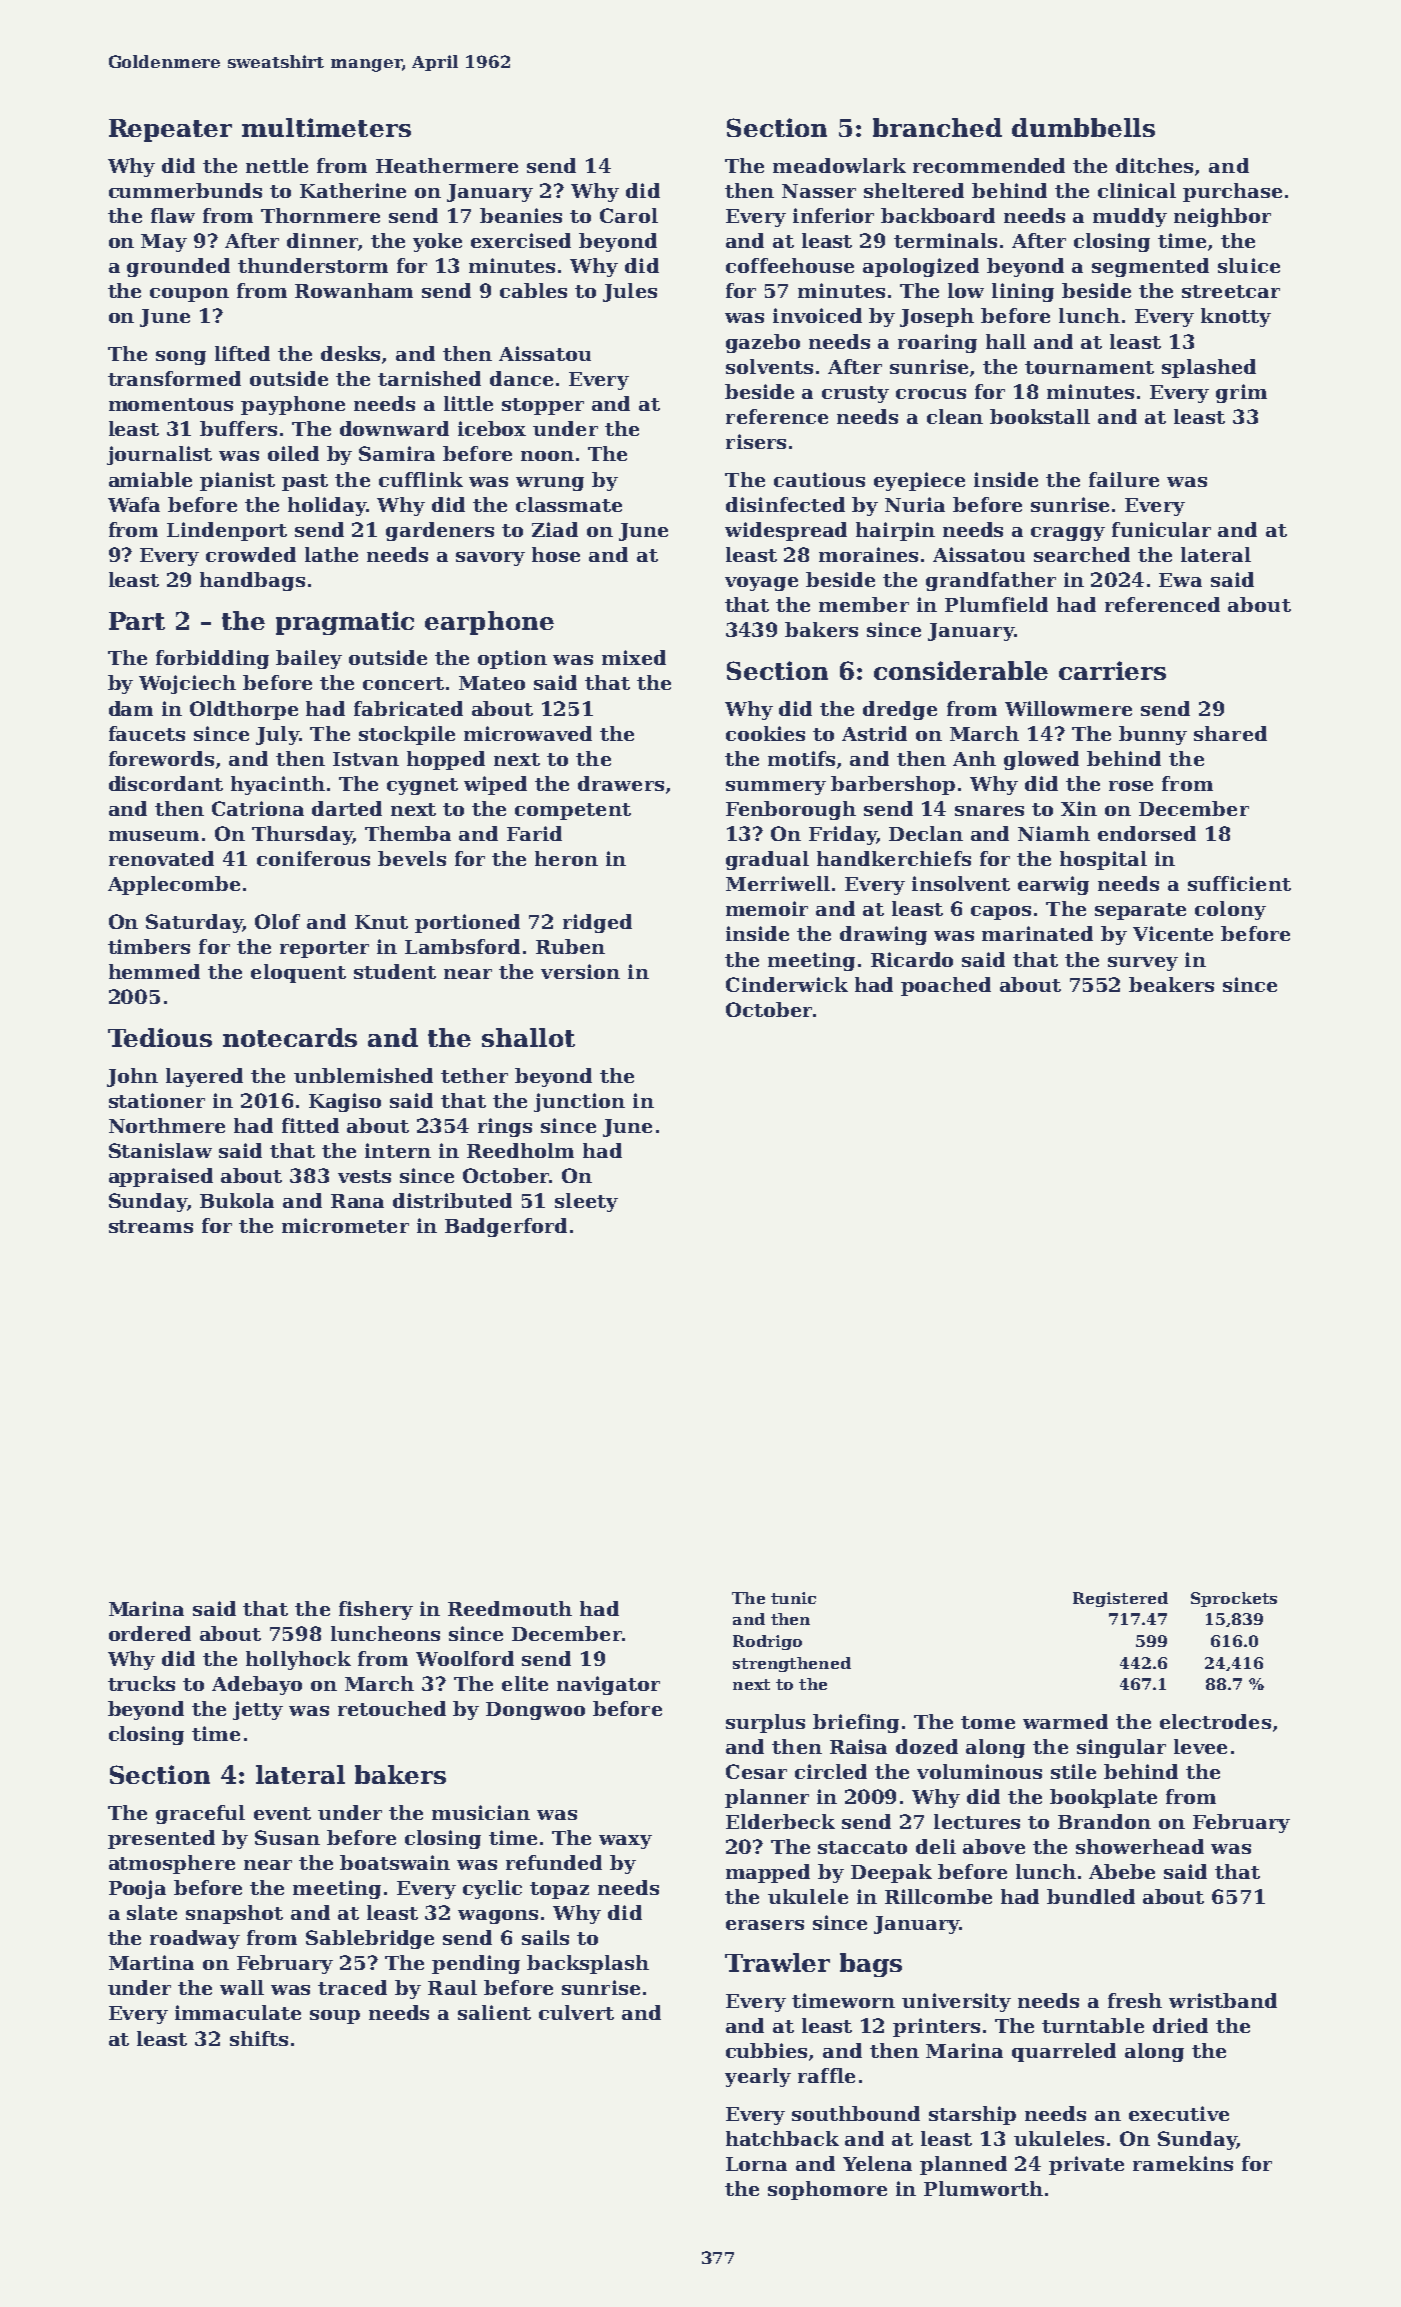  What do you see at coordinates (937, 127) in the screenshot?
I see `branched` at bounding box center [937, 127].
